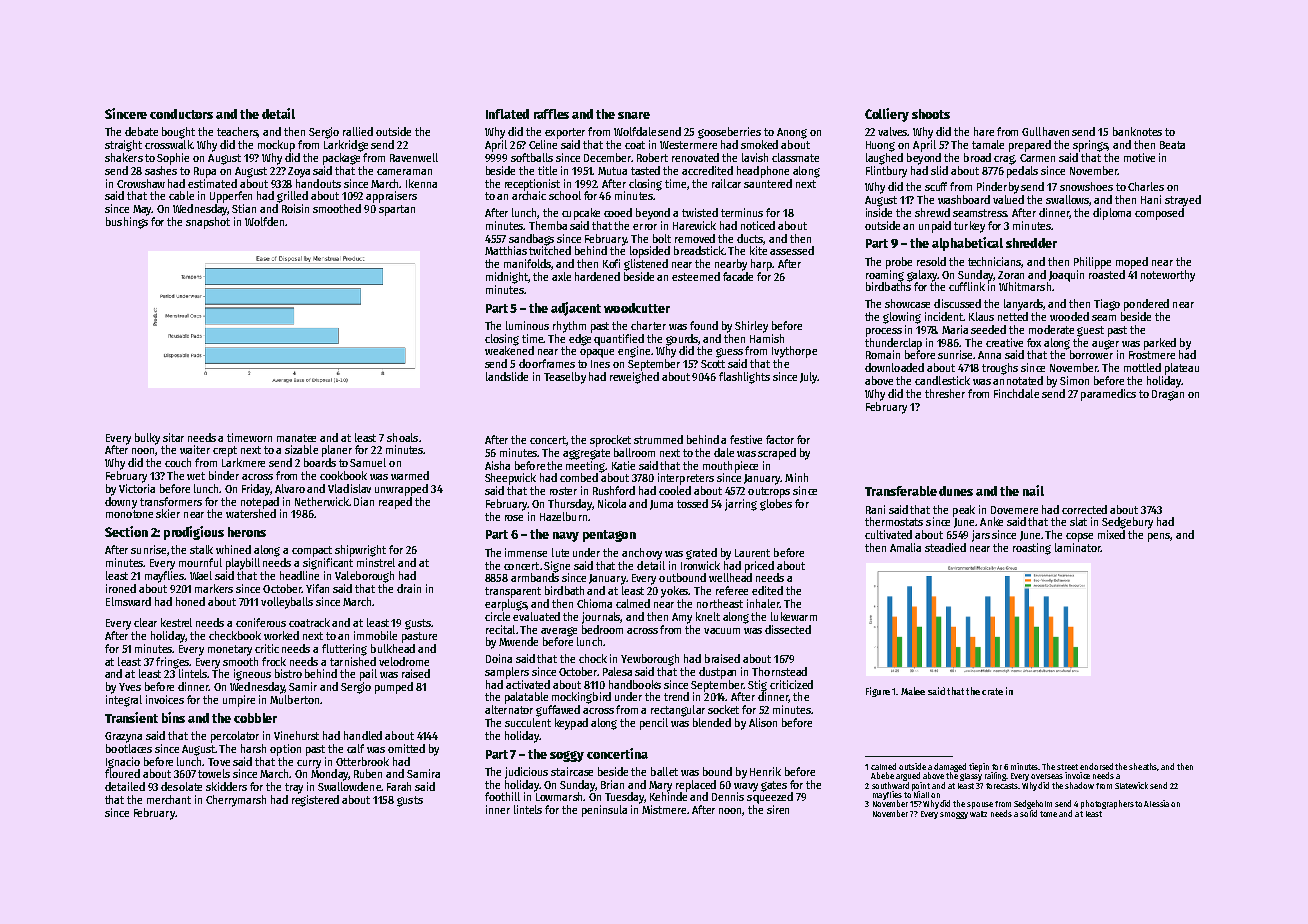 This screenshot has height=924, width=1308. What do you see at coordinates (992, 691) in the screenshot?
I see `crate` at bounding box center [992, 691].
